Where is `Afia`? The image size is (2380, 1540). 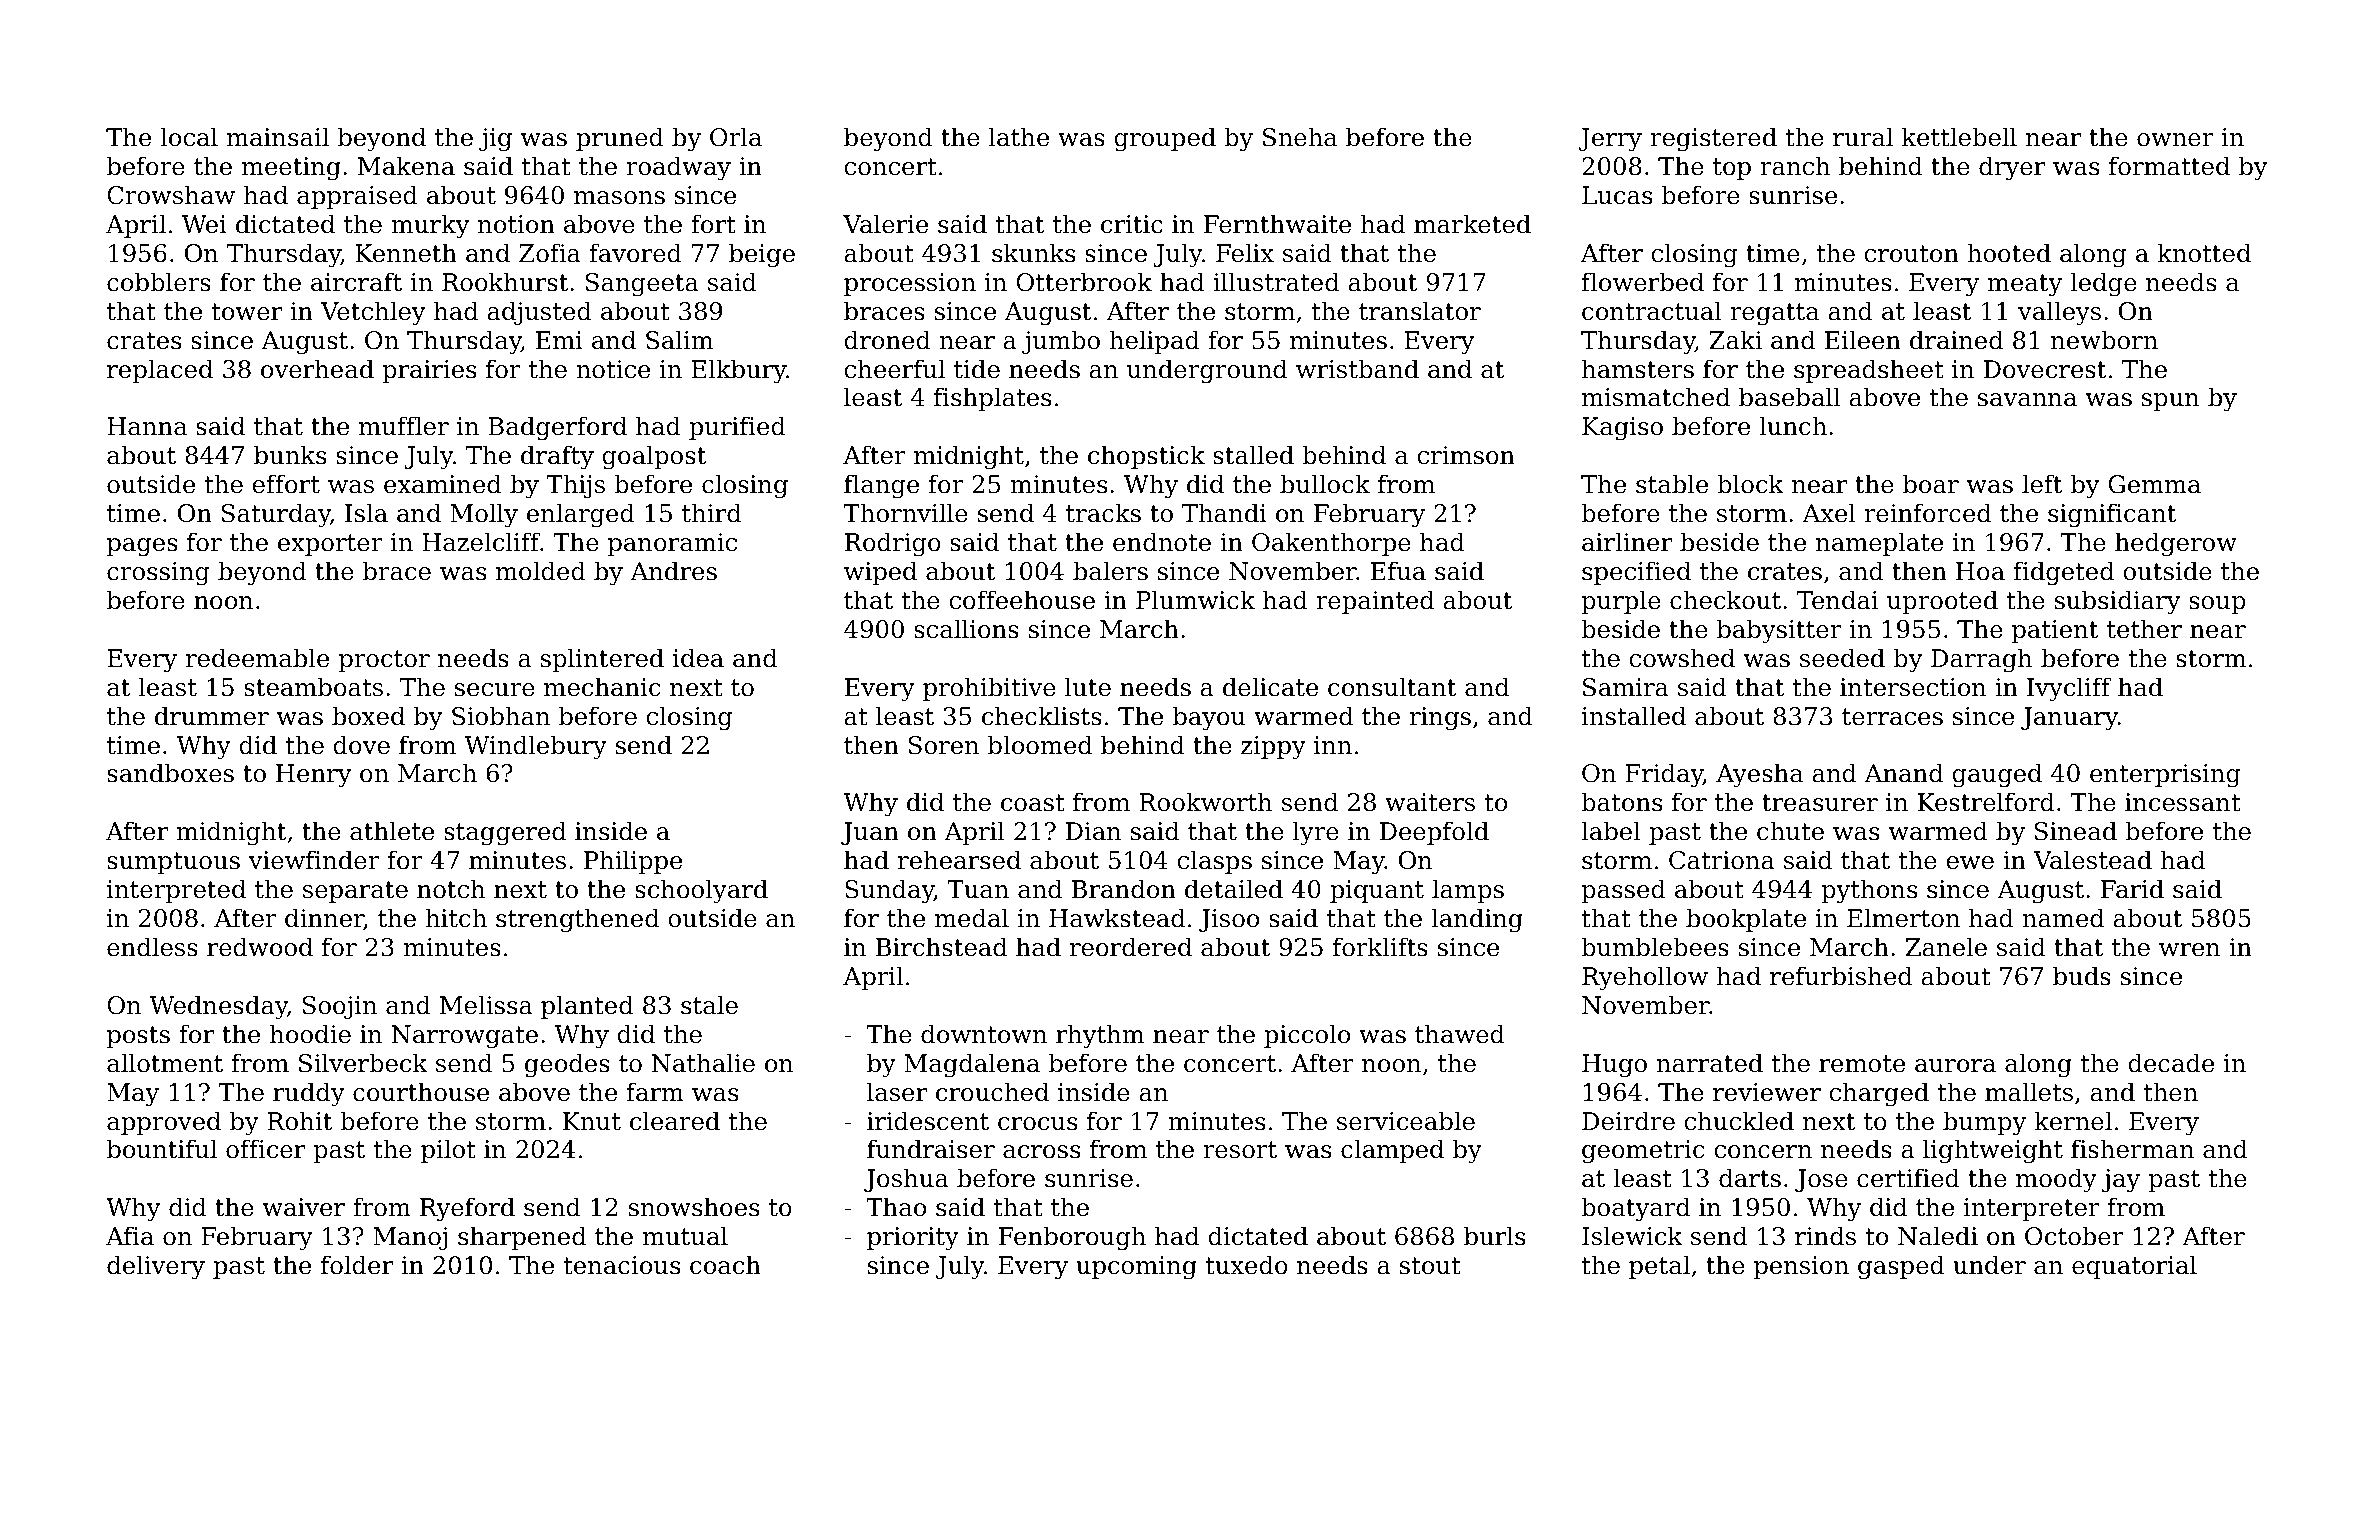 Afia is located at coordinates (130, 1236).
